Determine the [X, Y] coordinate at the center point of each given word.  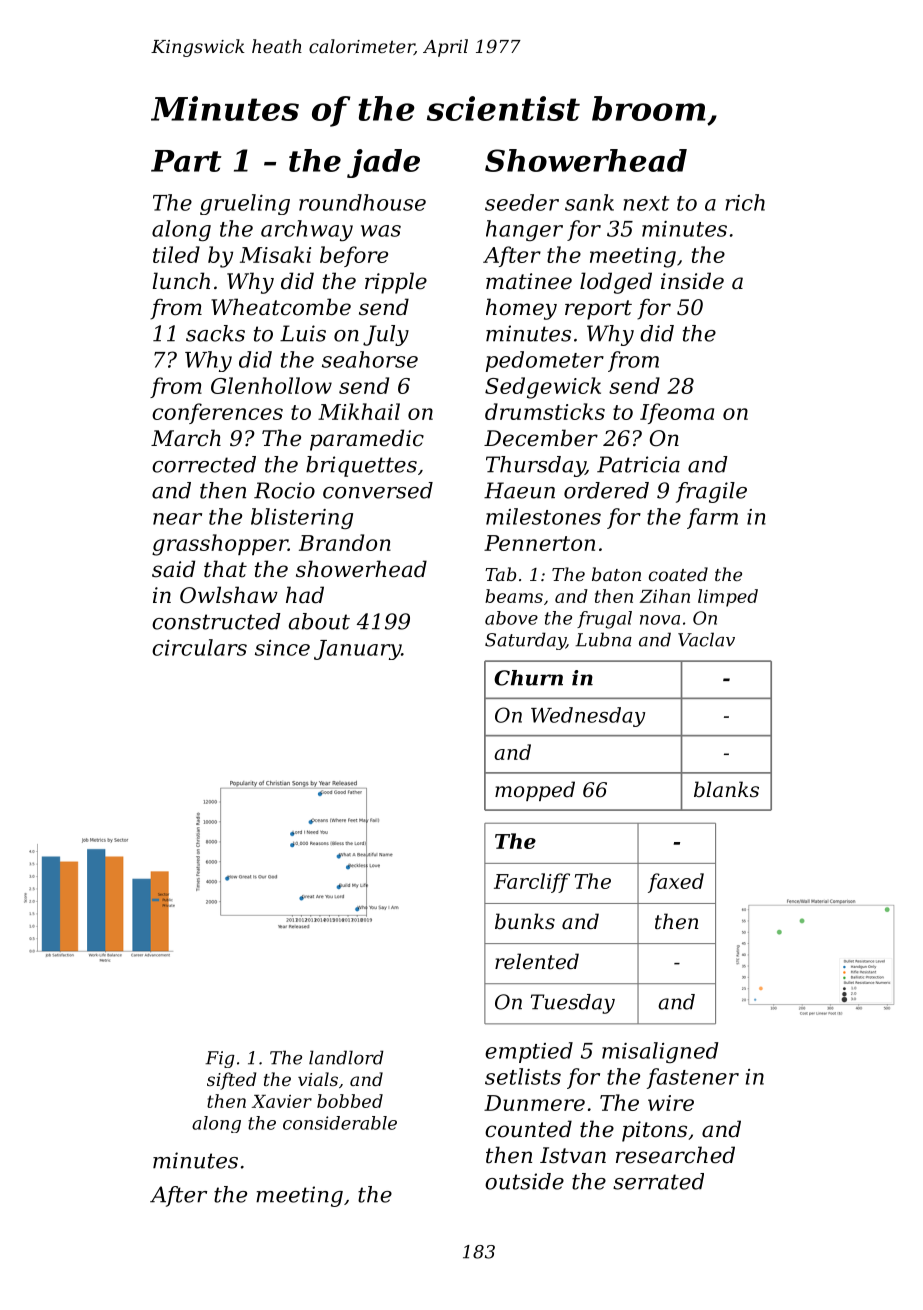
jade [383, 163]
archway [307, 230]
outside [524, 1181]
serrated [658, 1181]
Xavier [282, 1101]
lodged [616, 283]
